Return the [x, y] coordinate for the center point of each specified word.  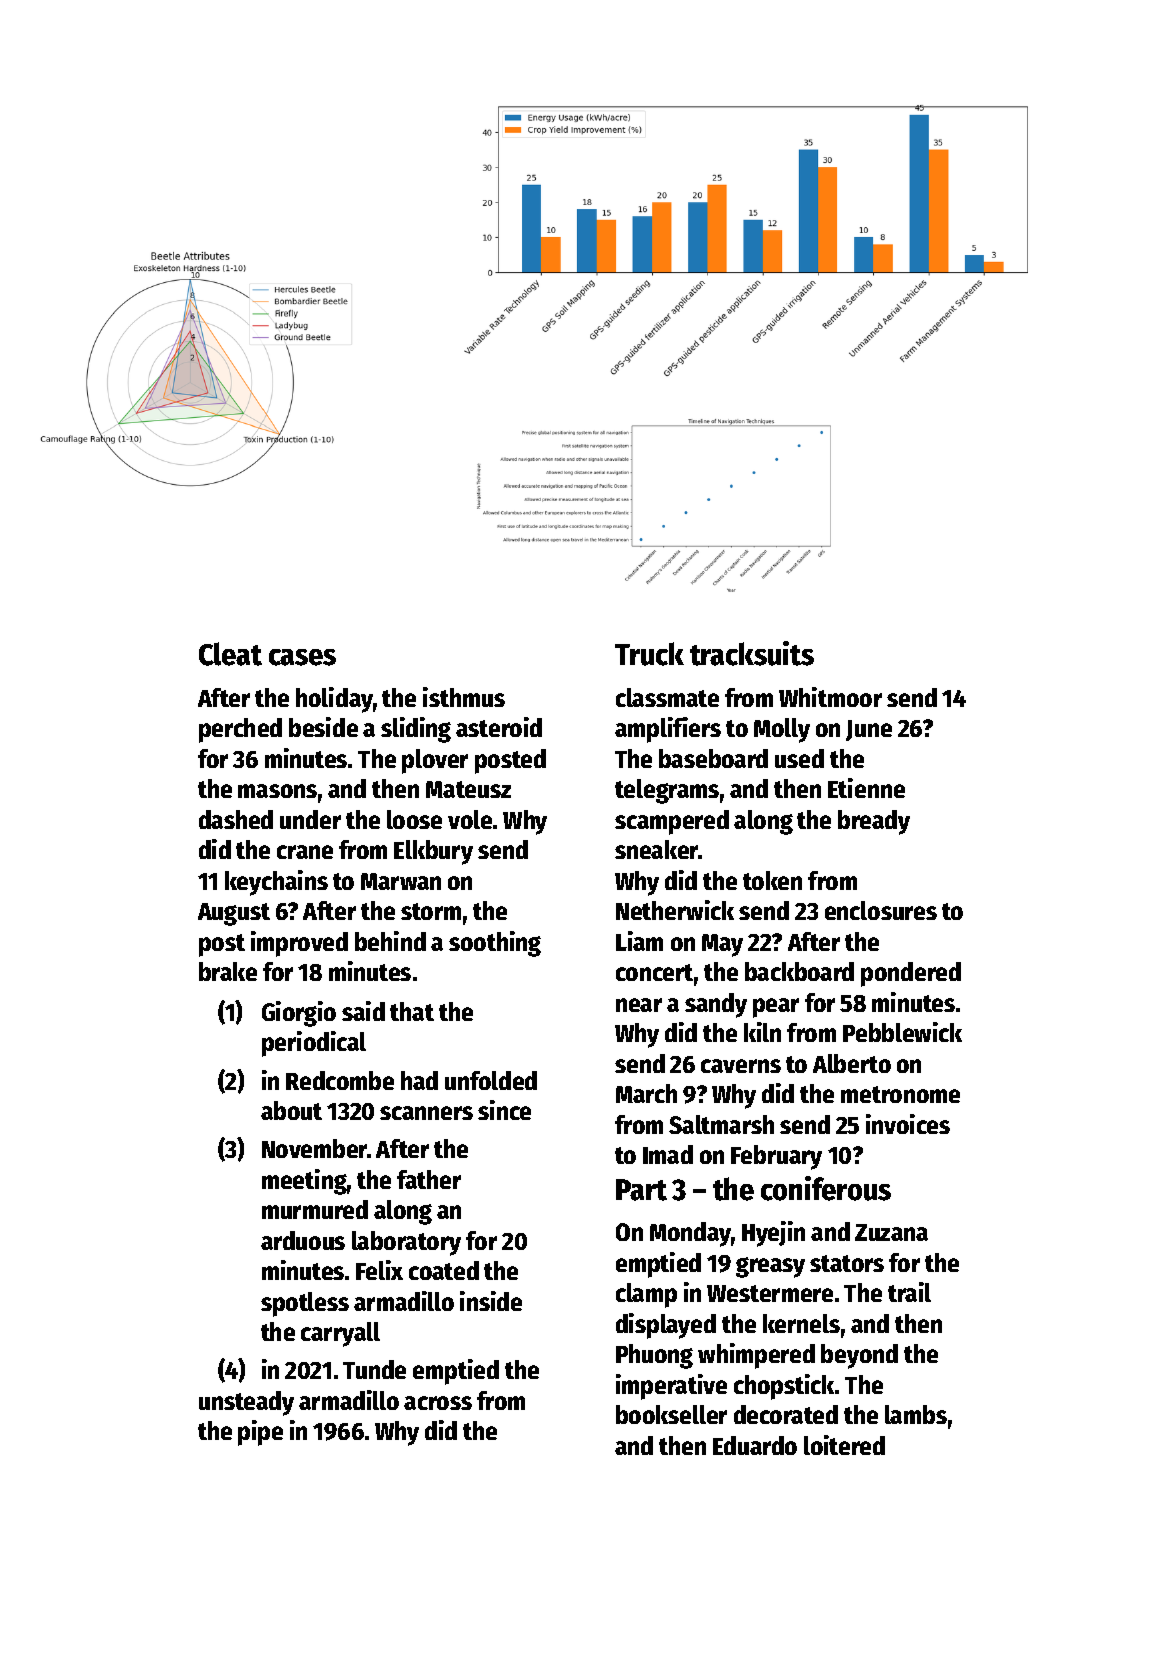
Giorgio [299, 1014]
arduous [303, 1240]
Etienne [866, 788]
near [639, 1005]
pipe [260, 1433]
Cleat [230, 654]
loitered [844, 1445]
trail [909, 1292]
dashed [236, 819]
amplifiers [668, 730]
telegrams [667, 791]
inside [491, 1301]
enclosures [881, 910]
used [799, 758]
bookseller [671, 1414]
